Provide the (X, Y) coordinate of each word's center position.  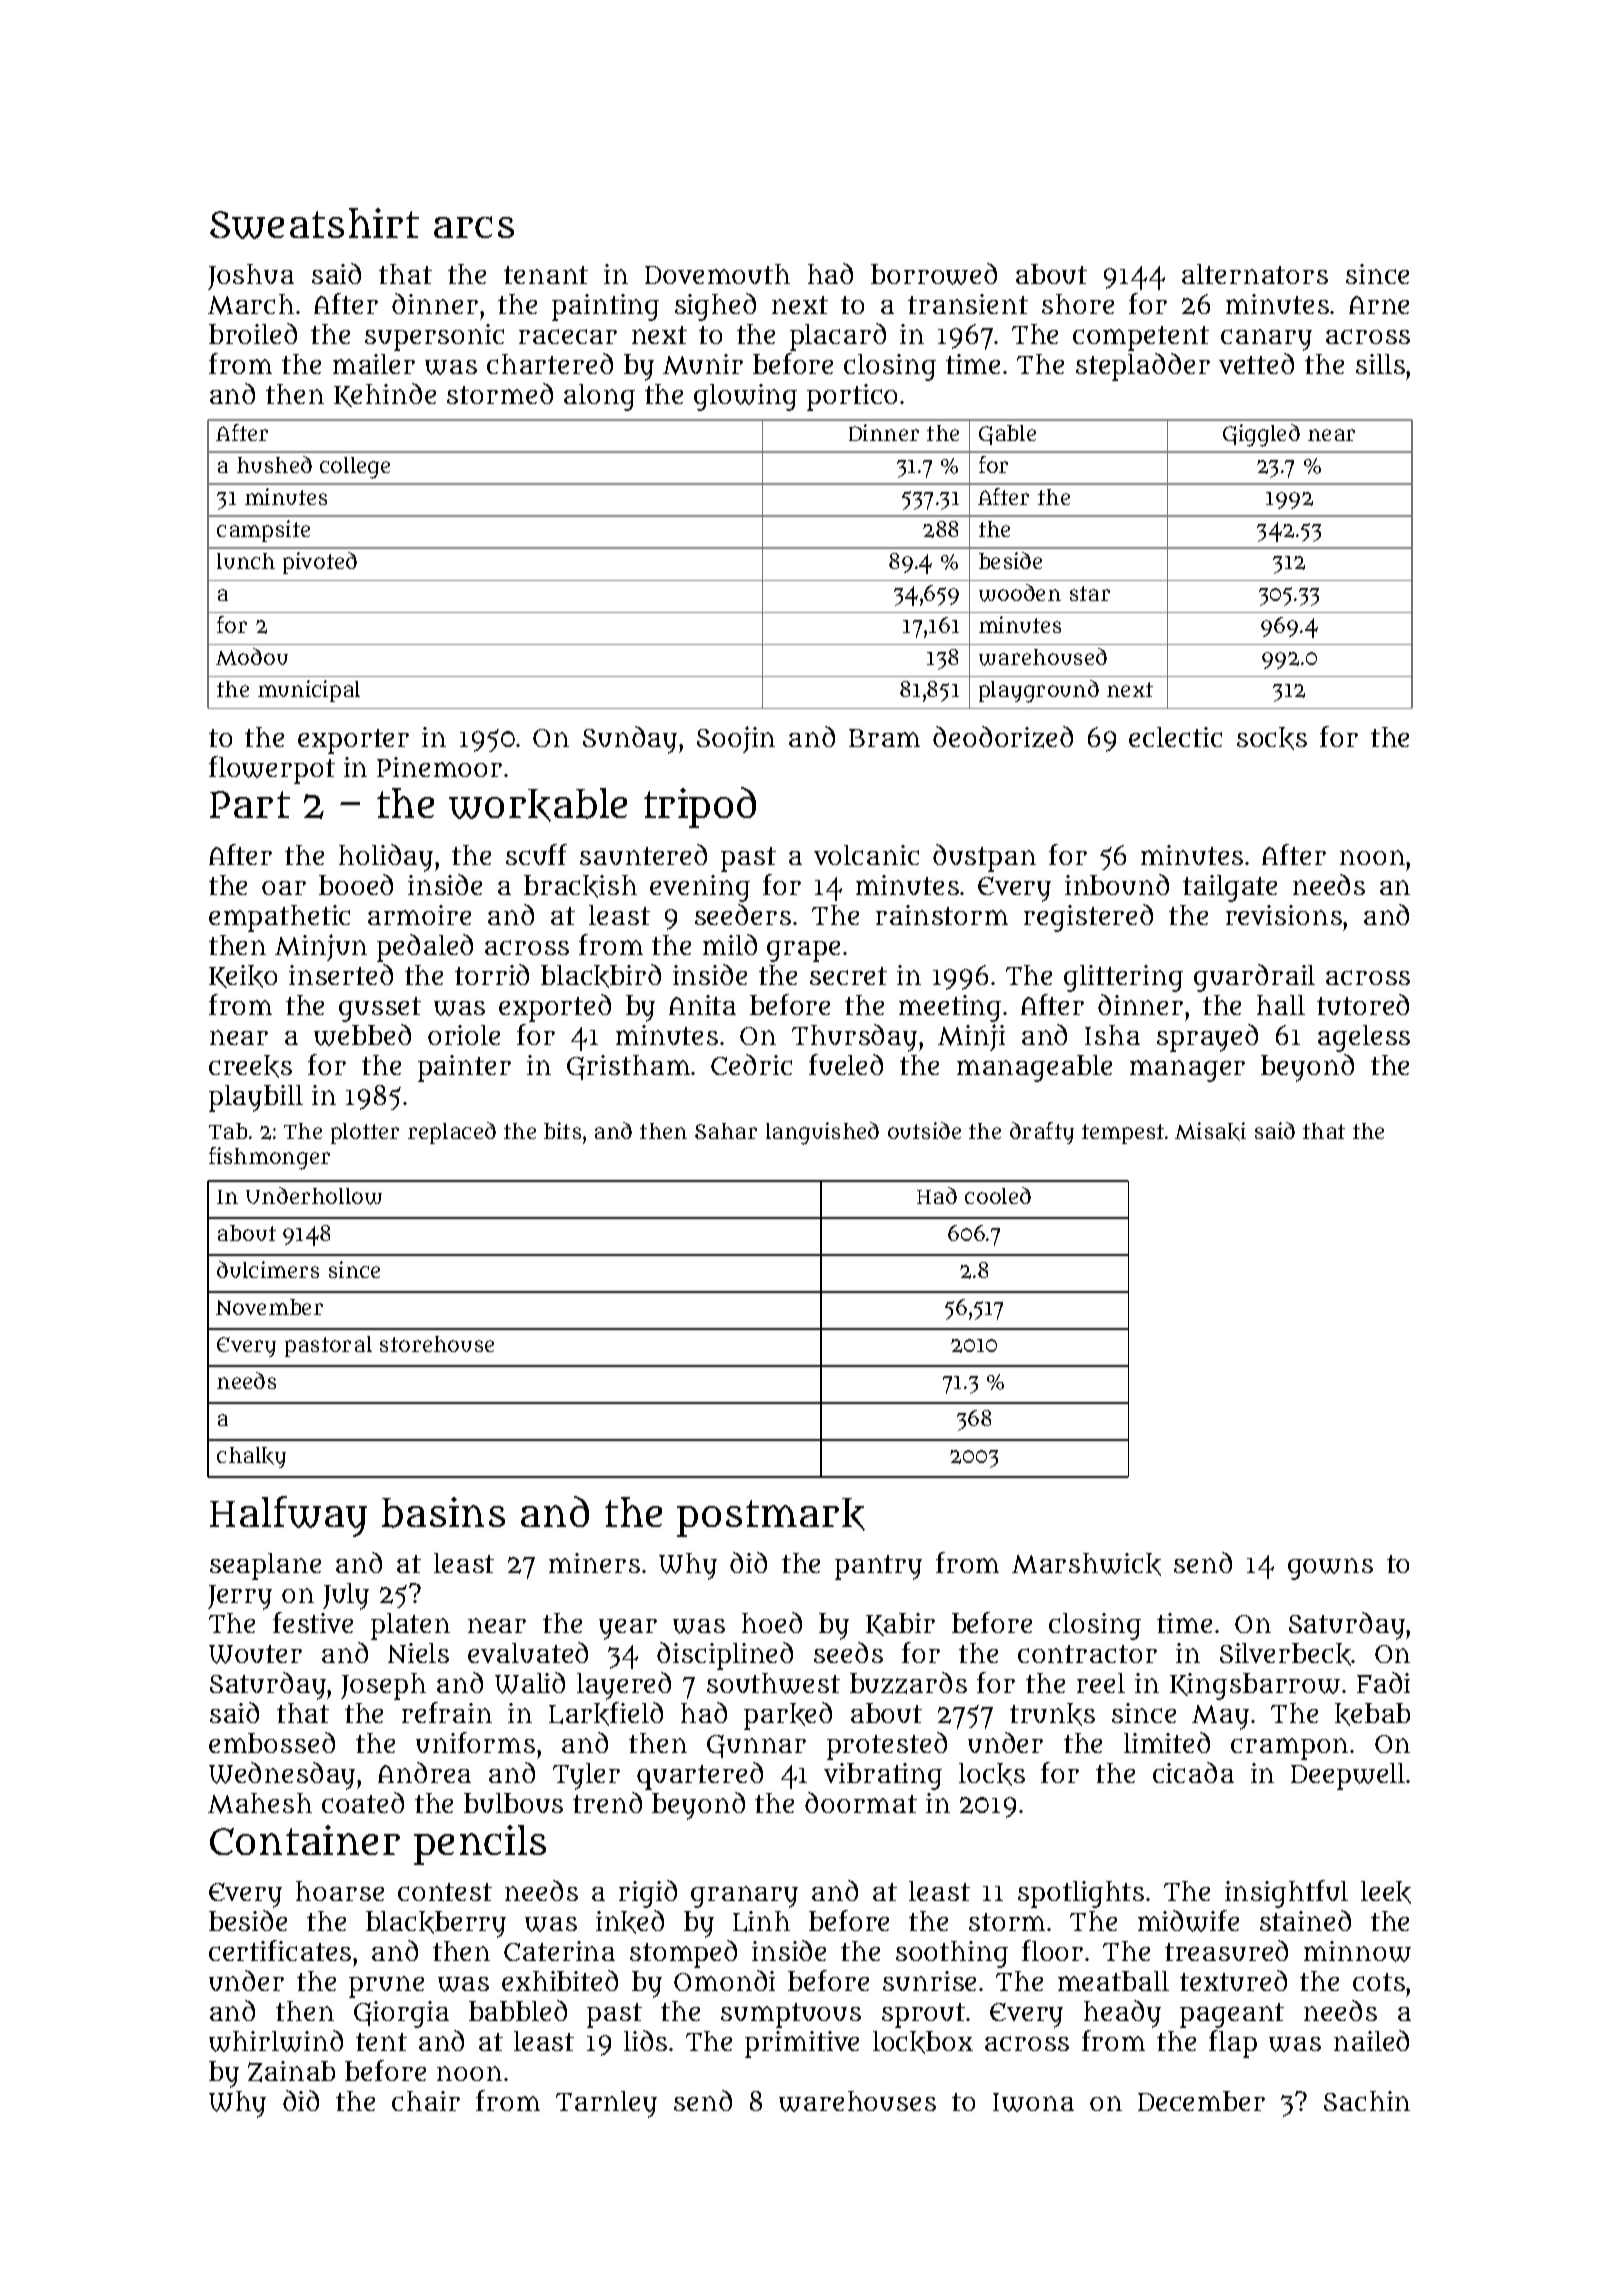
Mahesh (260, 1803)
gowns (1330, 1569)
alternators (1255, 274)
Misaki (1210, 1131)
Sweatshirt (314, 223)
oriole (464, 1035)
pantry (878, 1567)
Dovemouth (717, 274)
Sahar (726, 1131)
